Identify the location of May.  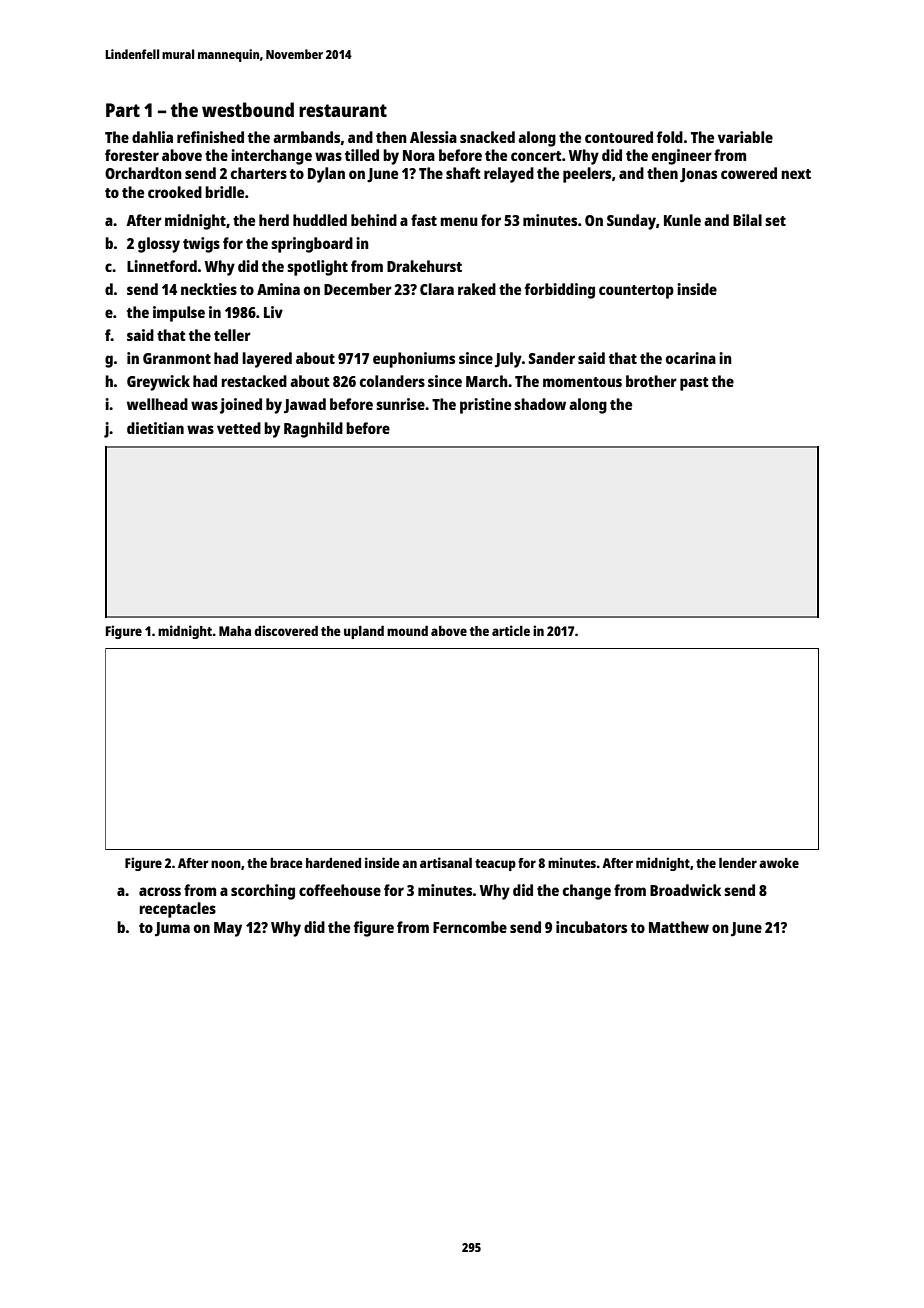
(228, 929).
